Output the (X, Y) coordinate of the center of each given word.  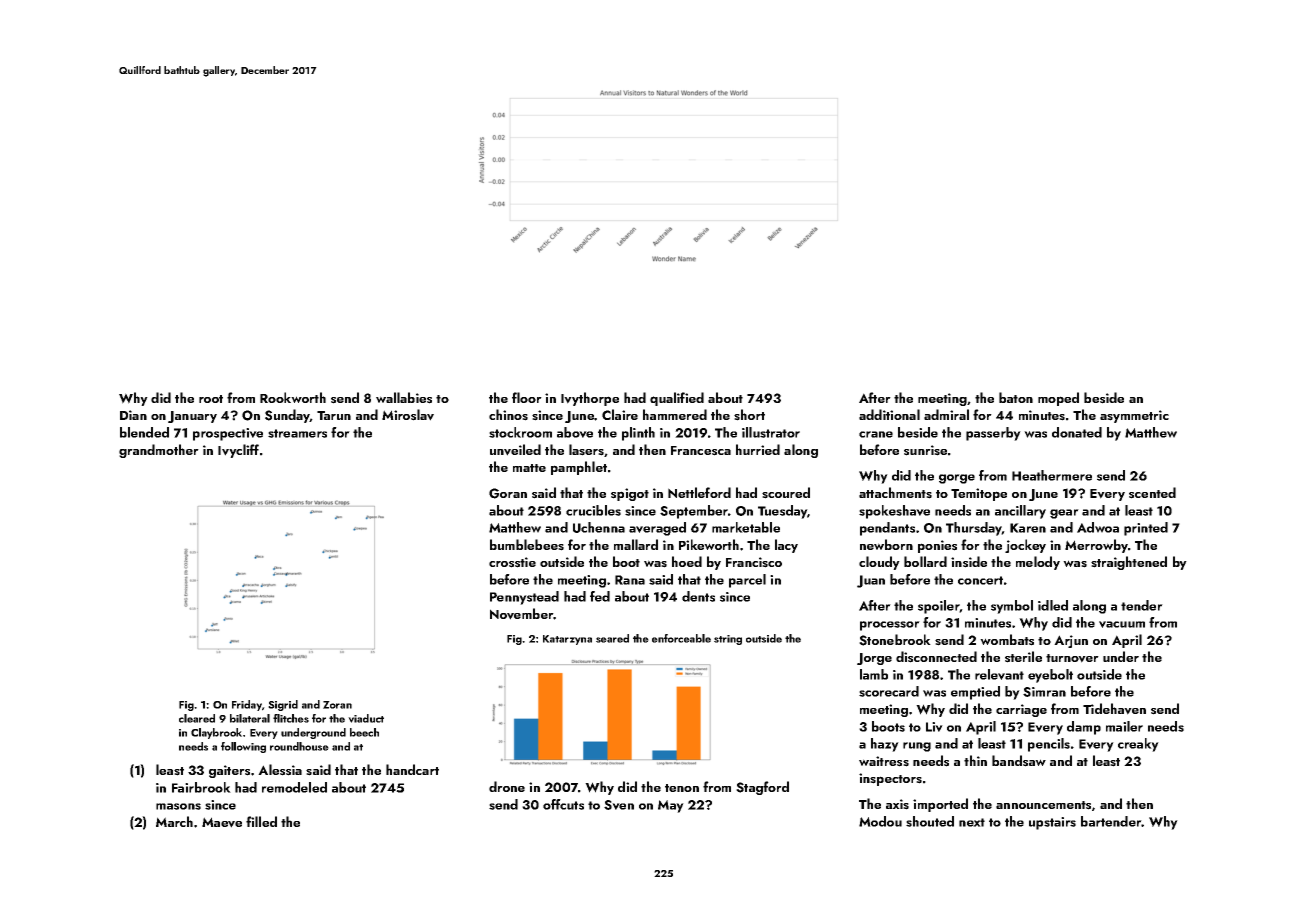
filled (261, 821)
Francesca (701, 451)
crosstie (512, 562)
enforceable (681, 638)
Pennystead (524, 598)
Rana (630, 580)
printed (1146, 529)
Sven (619, 805)
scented (1152, 493)
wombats (1007, 640)
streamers (297, 433)
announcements (1043, 805)
